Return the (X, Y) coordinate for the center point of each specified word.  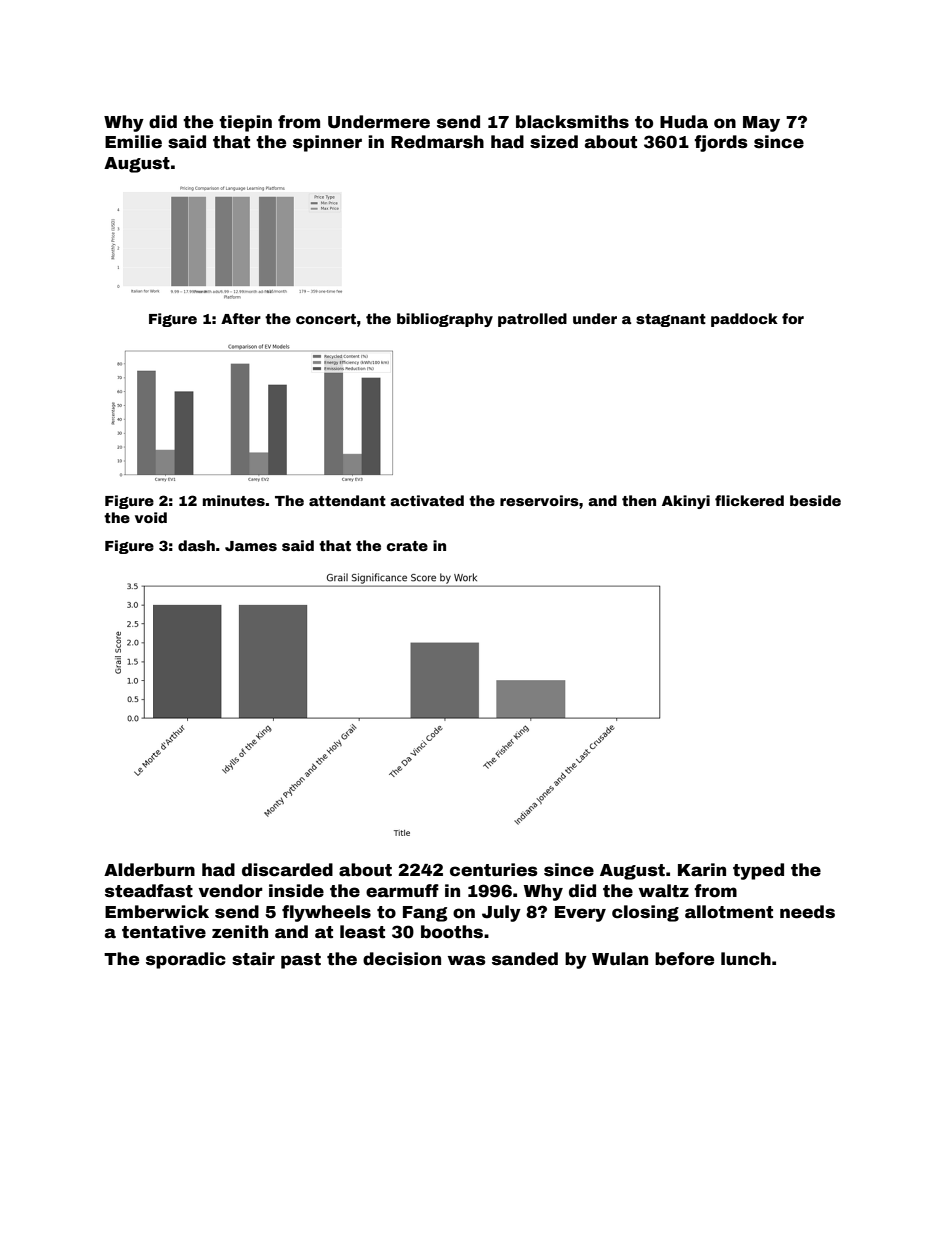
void (151, 517)
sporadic (186, 960)
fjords (720, 143)
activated (427, 500)
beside (815, 500)
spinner (327, 143)
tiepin (245, 123)
